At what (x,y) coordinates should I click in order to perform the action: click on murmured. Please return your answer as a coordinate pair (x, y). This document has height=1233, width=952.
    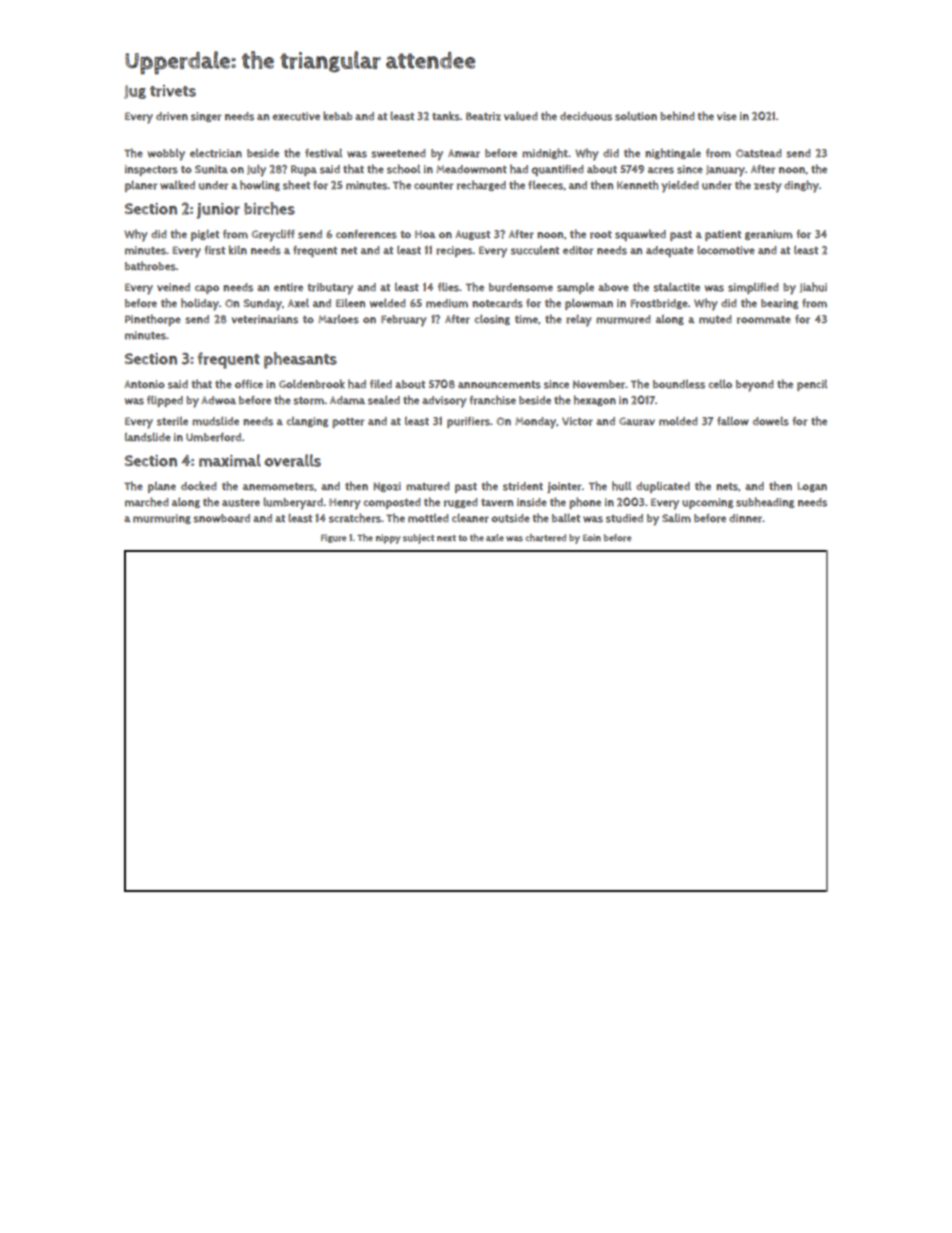
    Looking at the image, I should click on (623, 319).
